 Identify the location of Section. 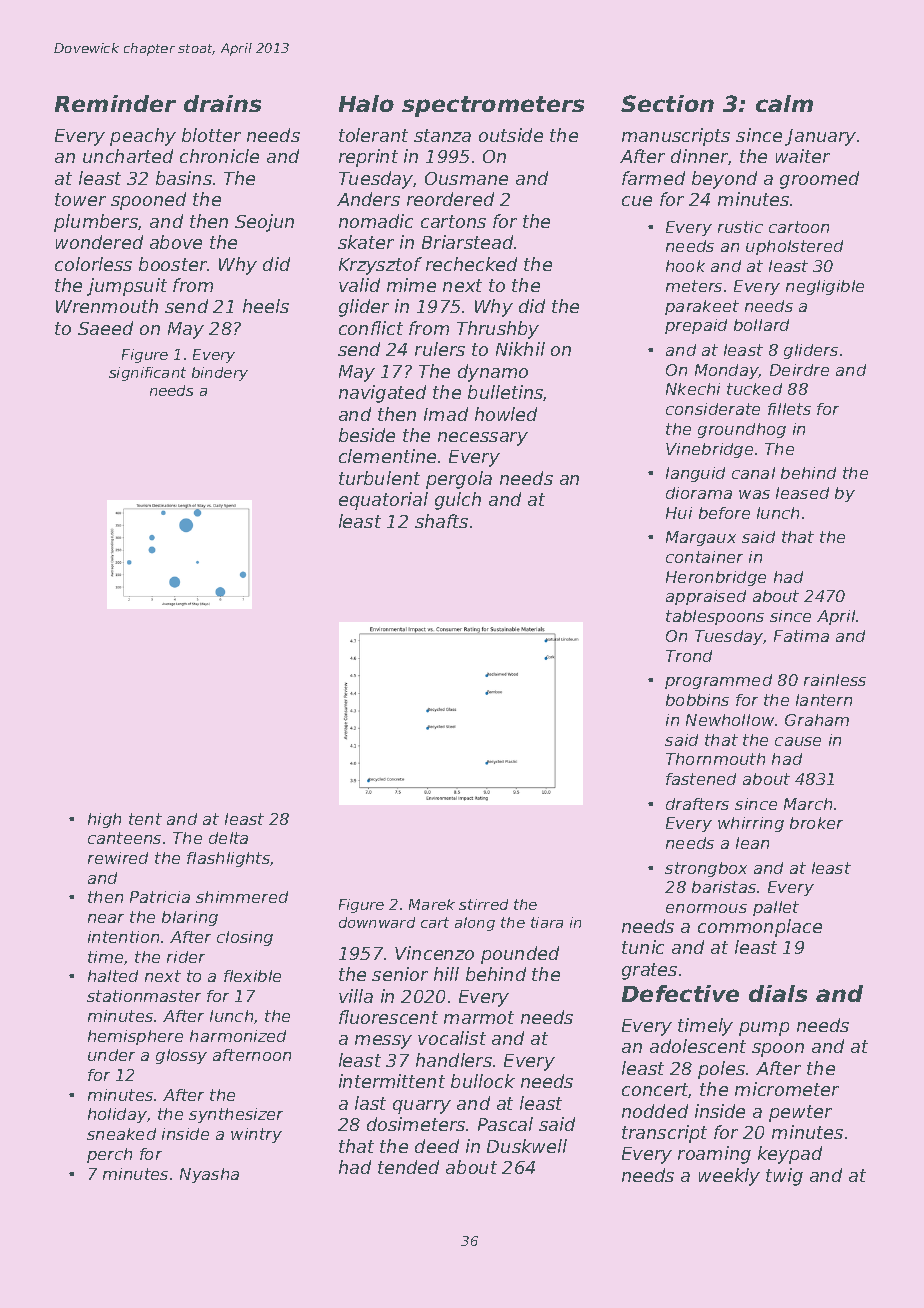
(667, 103).
